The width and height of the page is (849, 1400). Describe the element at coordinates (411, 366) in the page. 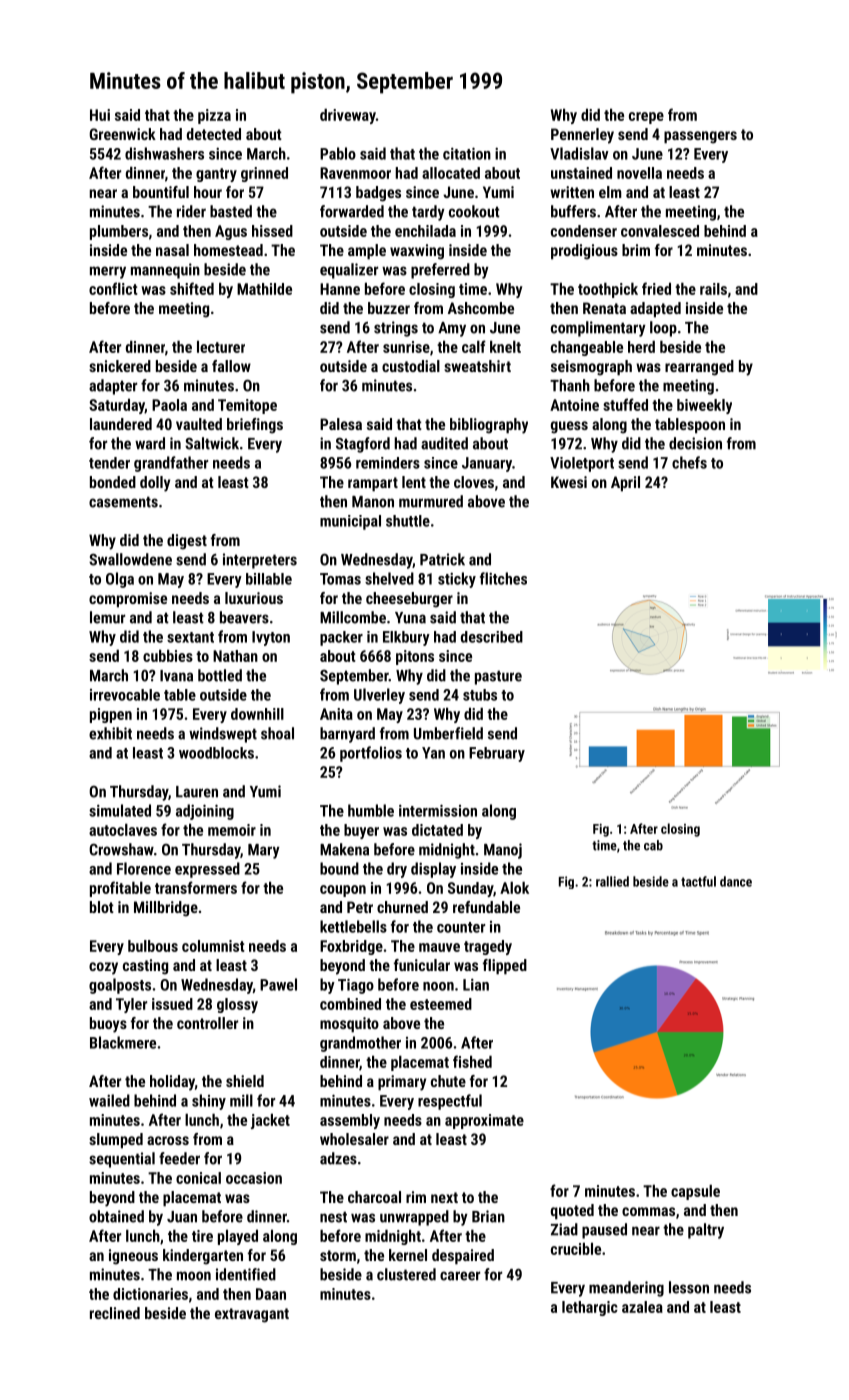

I see `custodial` at that location.
